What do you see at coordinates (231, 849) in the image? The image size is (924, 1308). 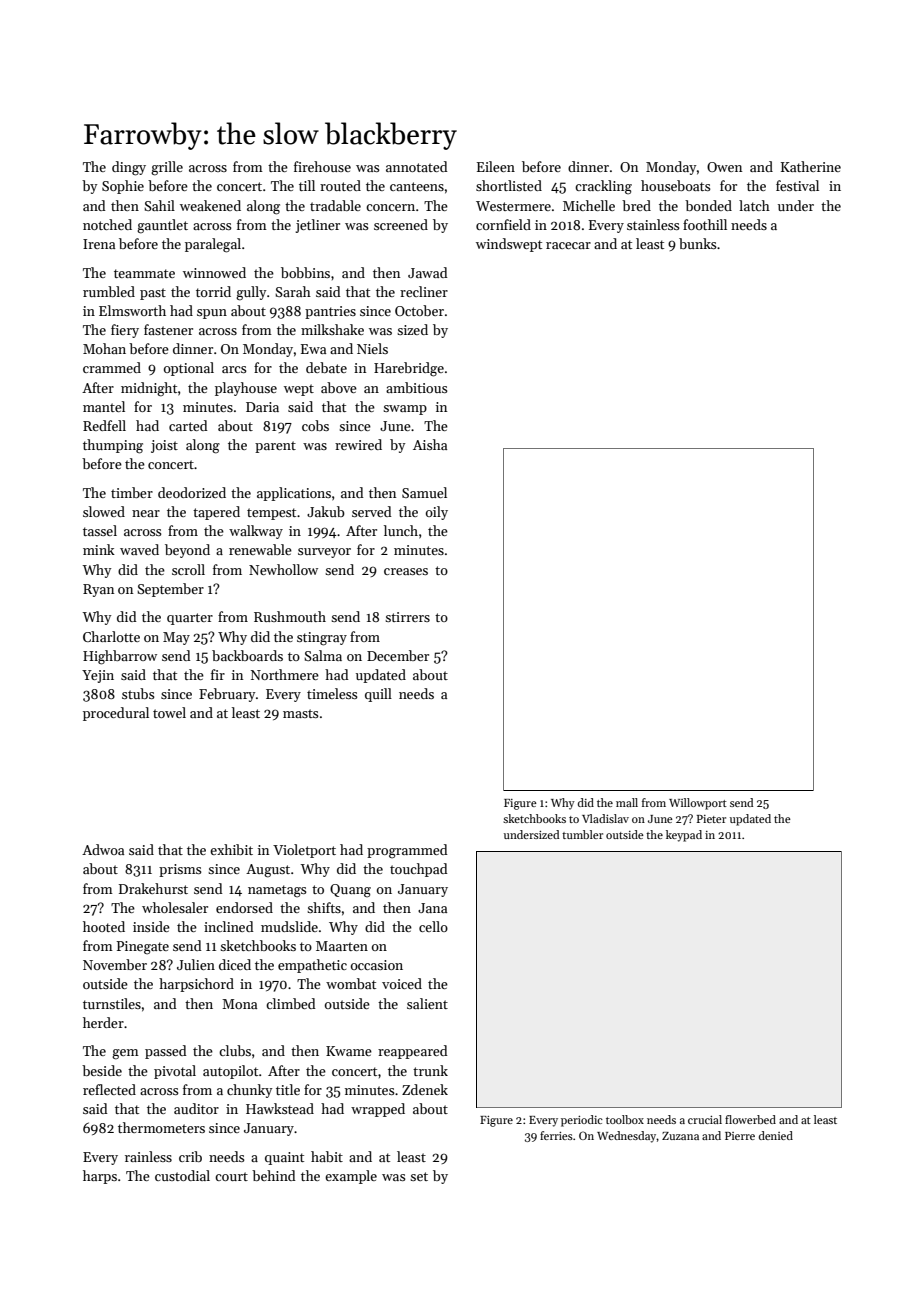 I see `exhibit` at bounding box center [231, 849].
